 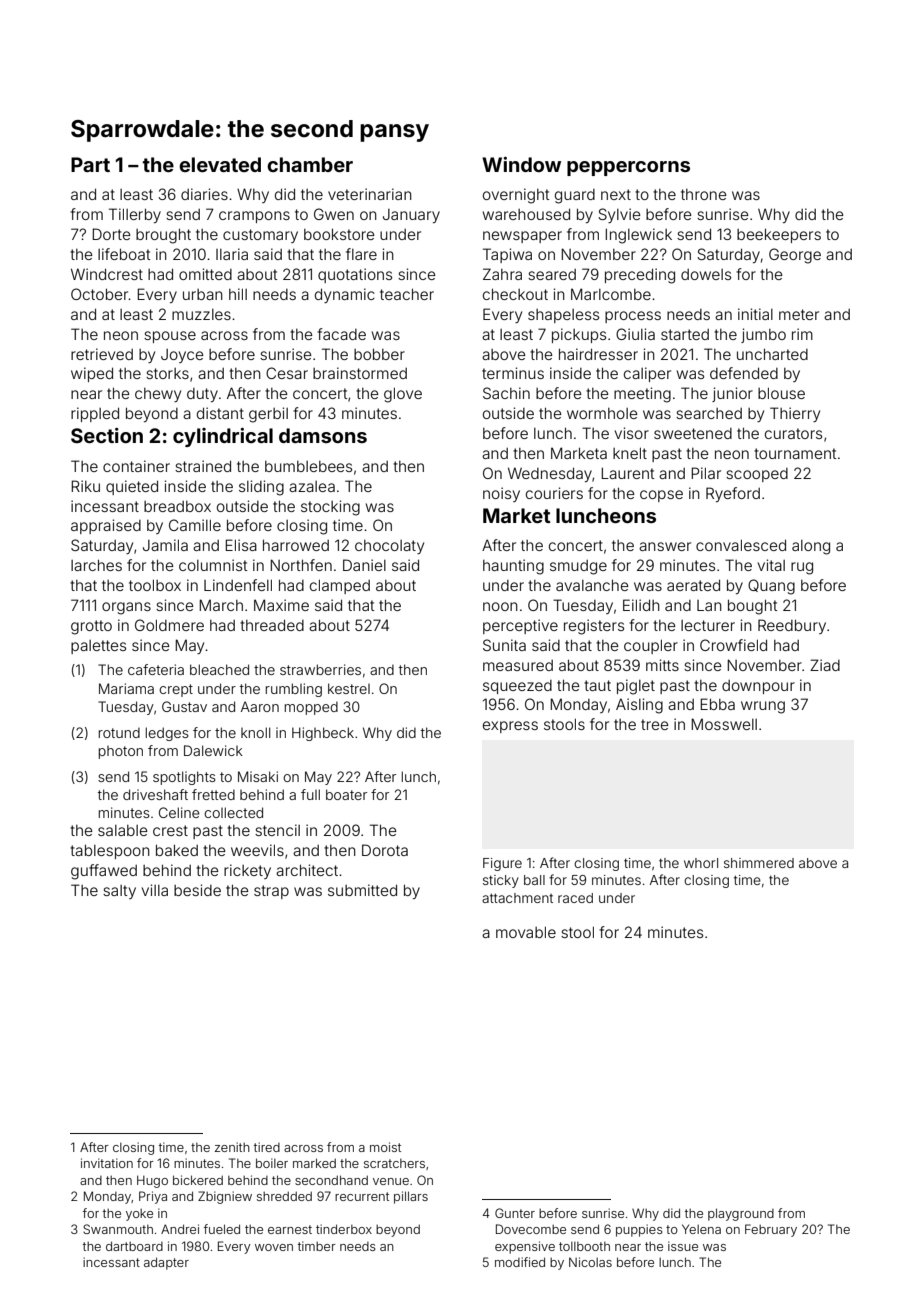 I want to click on raced, so click(x=575, y=898).
